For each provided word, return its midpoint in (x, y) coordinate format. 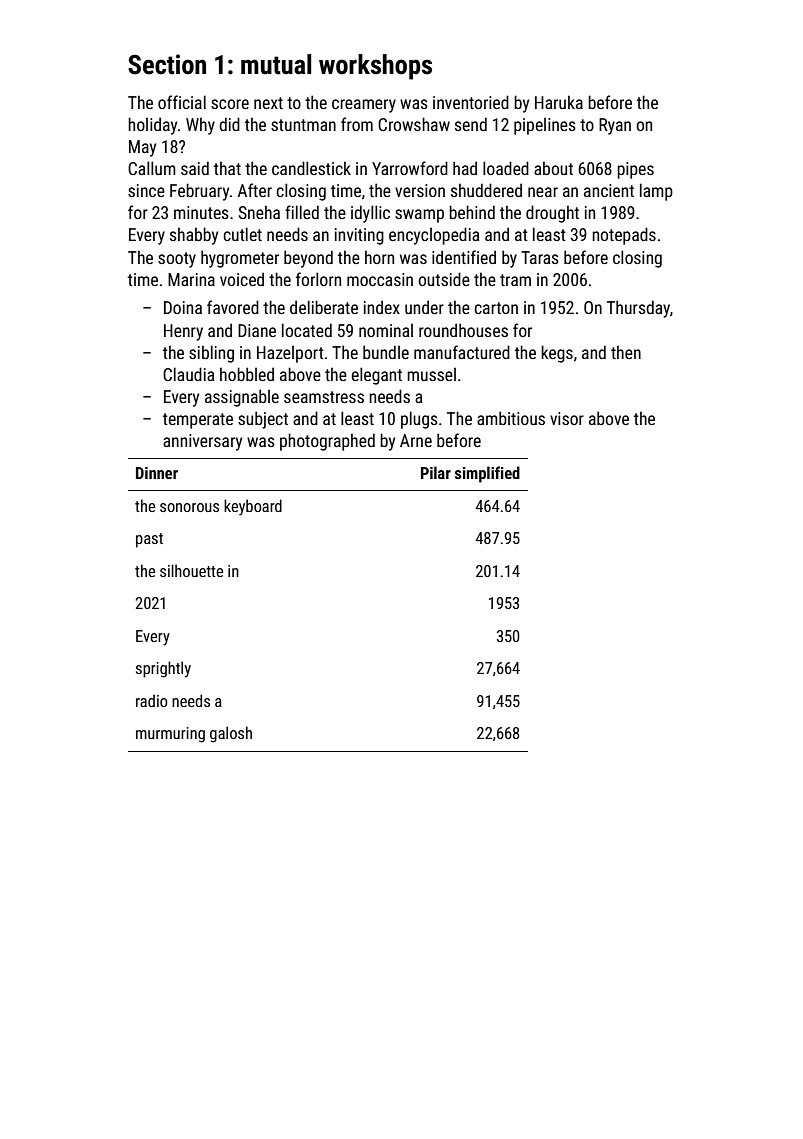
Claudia (188, 374)
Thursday (638, 309)
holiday (152, 126)
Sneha (259, 212)
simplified (487, 474)
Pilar (436, 472)
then (626, 352)
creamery (364, 106)
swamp (419, 216)
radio (152, 700)
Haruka (559, 102)
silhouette (191, 570)
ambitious (511, 418)
